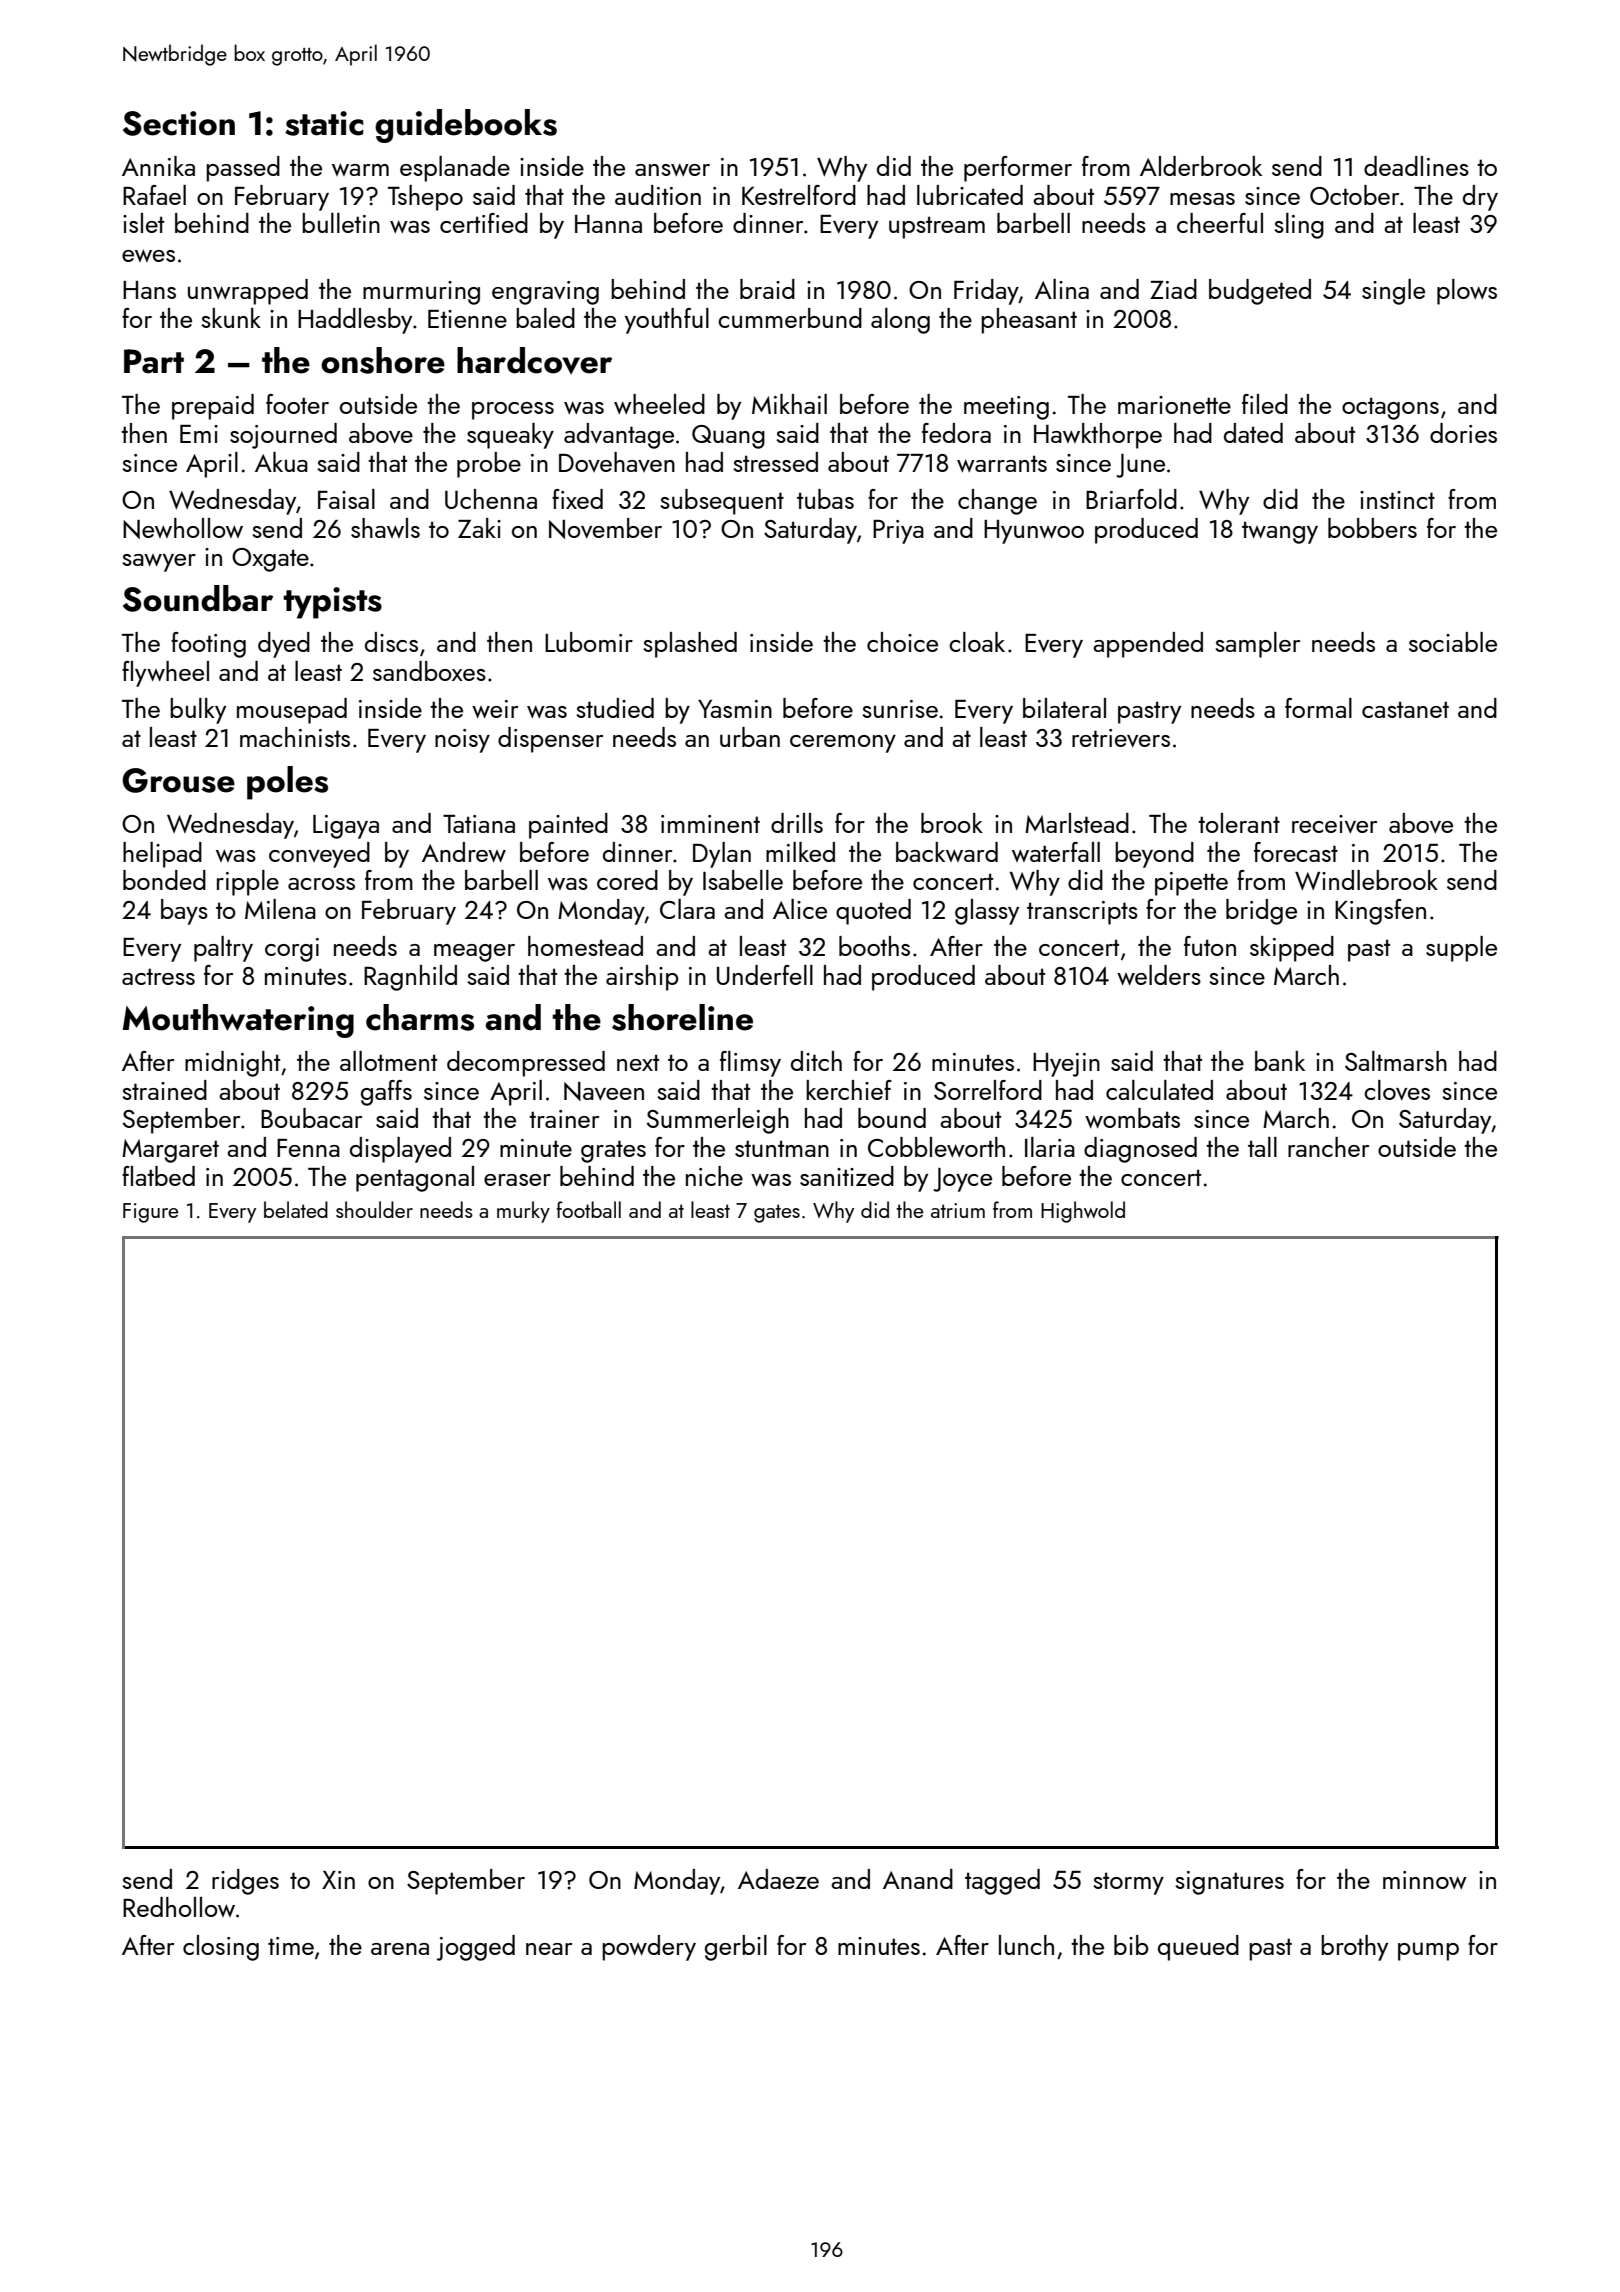  I want to click on ridges, so click(245, 1882).
